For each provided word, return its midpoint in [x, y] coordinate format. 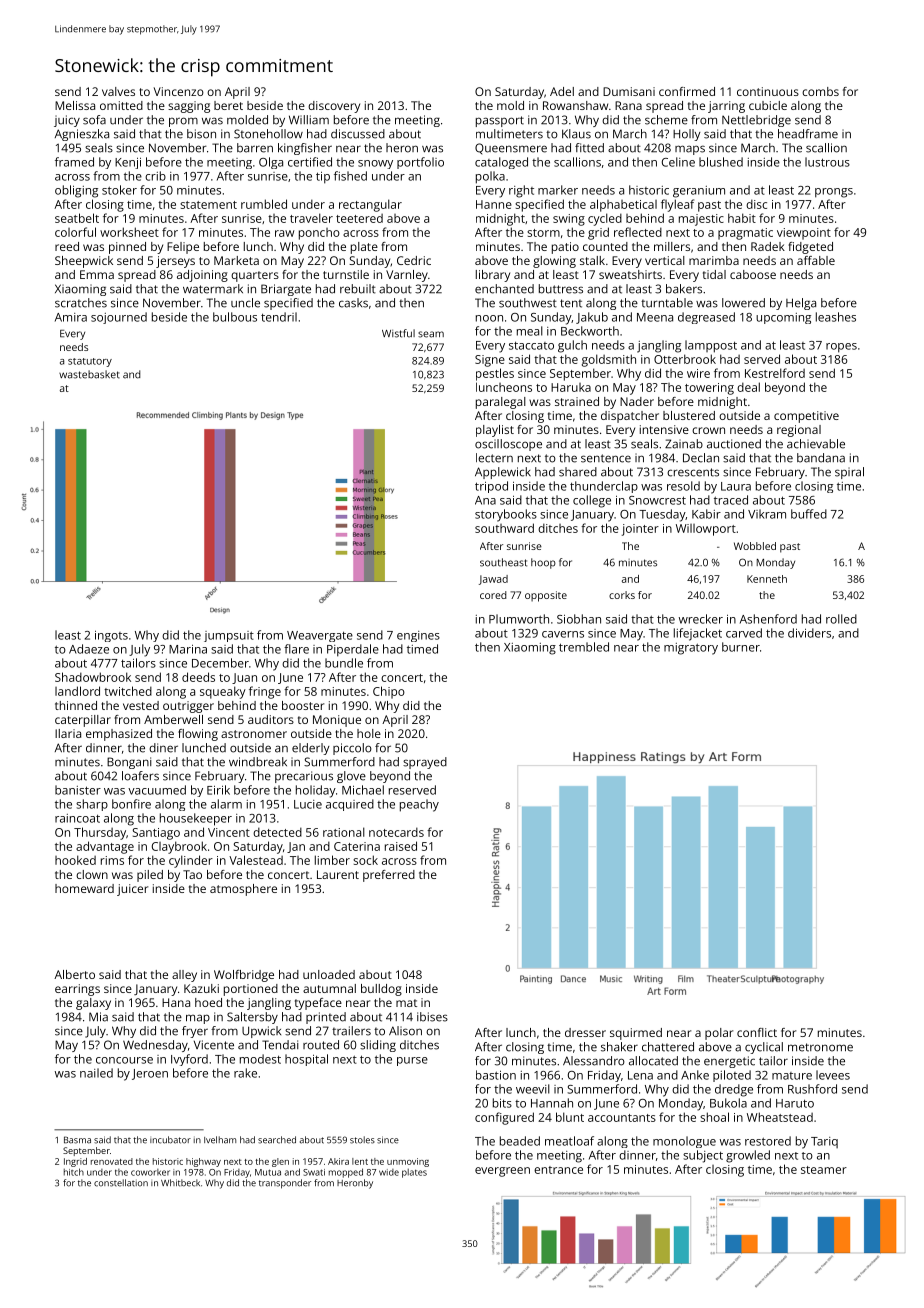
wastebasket [89, 374]
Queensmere [511, 148]
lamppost [711, 346]
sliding [378, 1046]
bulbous [235, 317]
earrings [77, 990]
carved [744, 633]
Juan [244, 678]
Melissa [75, 105]
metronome [820, 1047]
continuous [768, 91]
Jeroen [150, 1074]
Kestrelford [775, 373]
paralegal [501, 403]
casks [353, 303]
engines [418, 636]
